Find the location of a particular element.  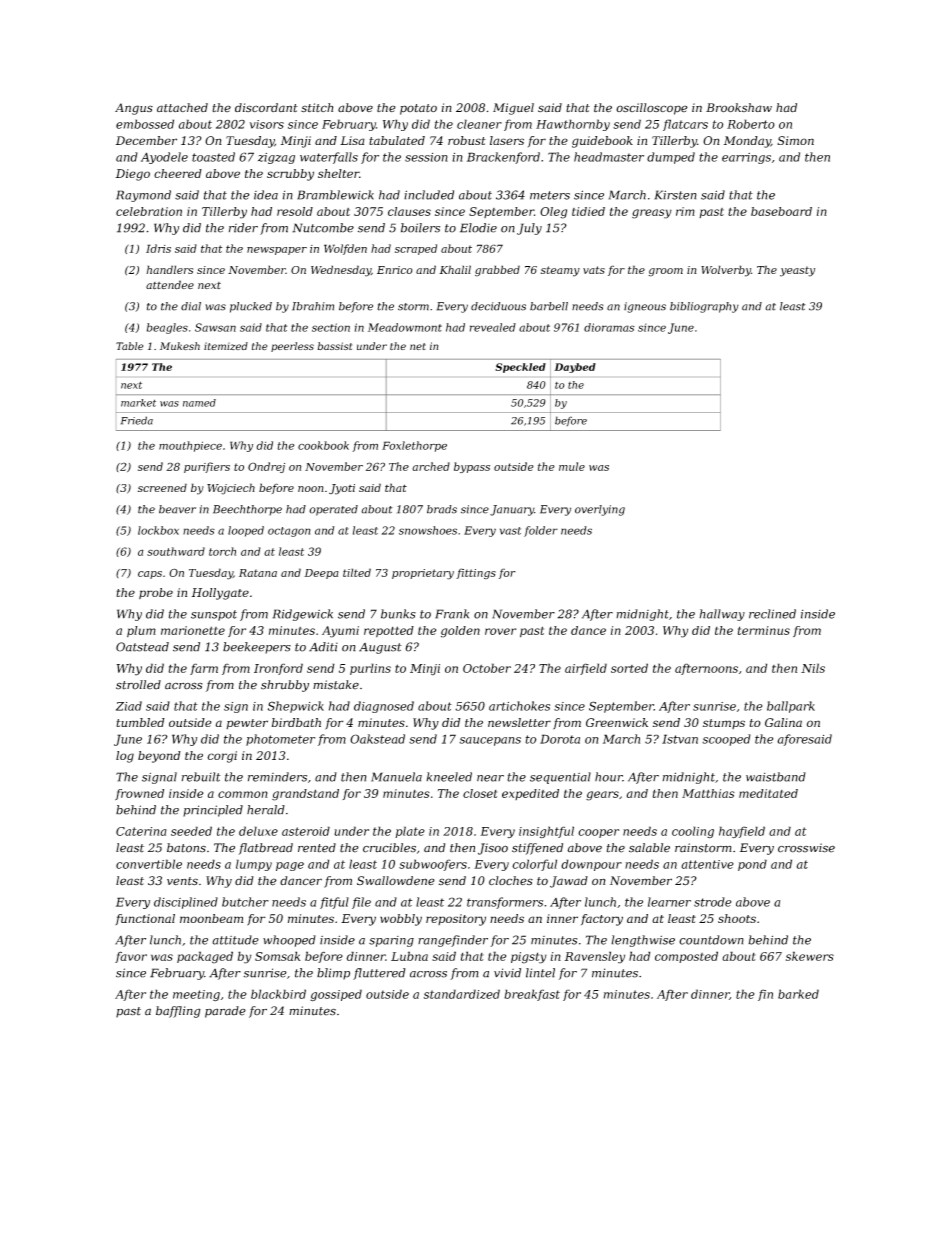

sorted is located at coordinates (629, 668).
